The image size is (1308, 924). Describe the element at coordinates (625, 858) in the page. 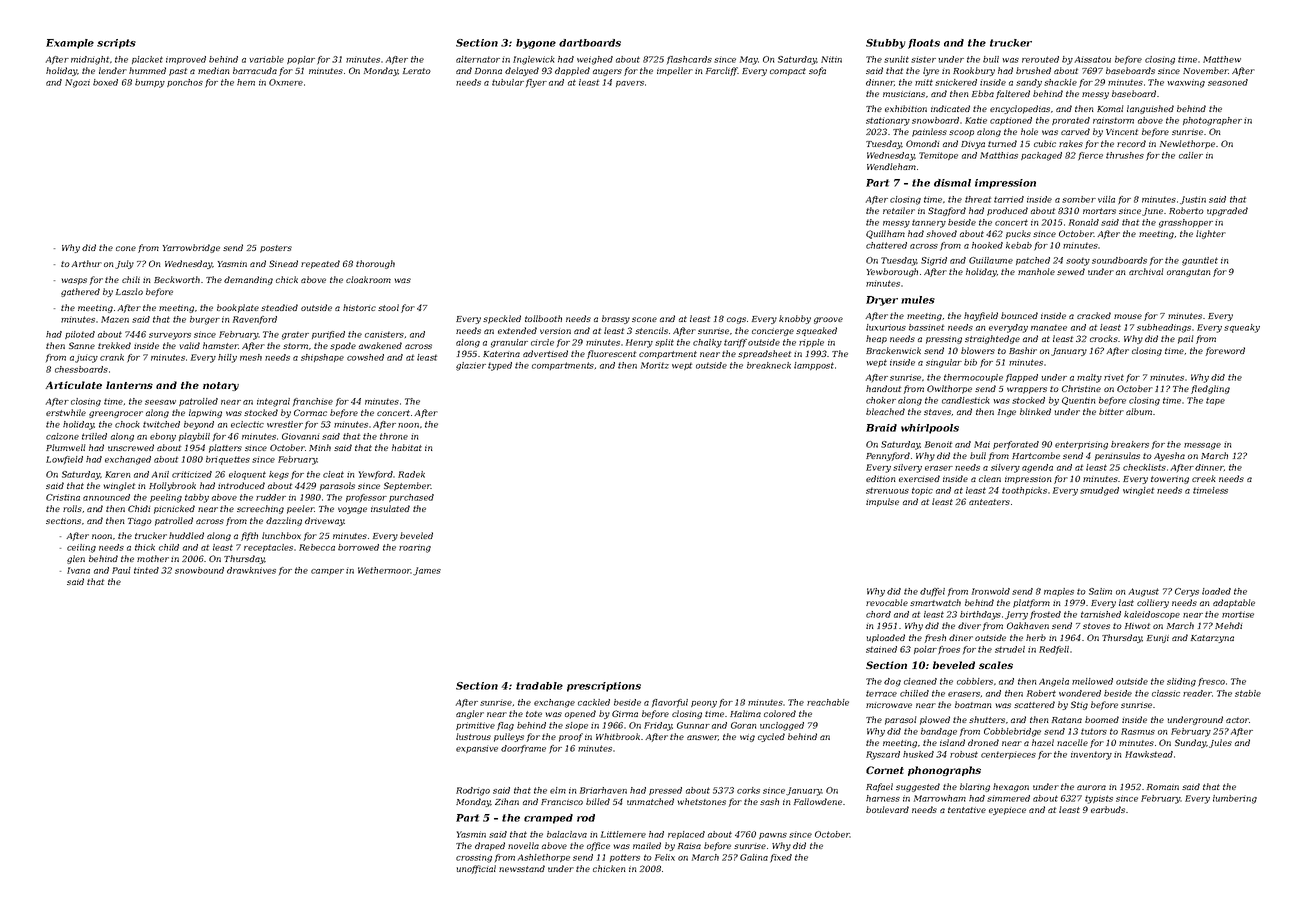

I see `potters` at that location.
